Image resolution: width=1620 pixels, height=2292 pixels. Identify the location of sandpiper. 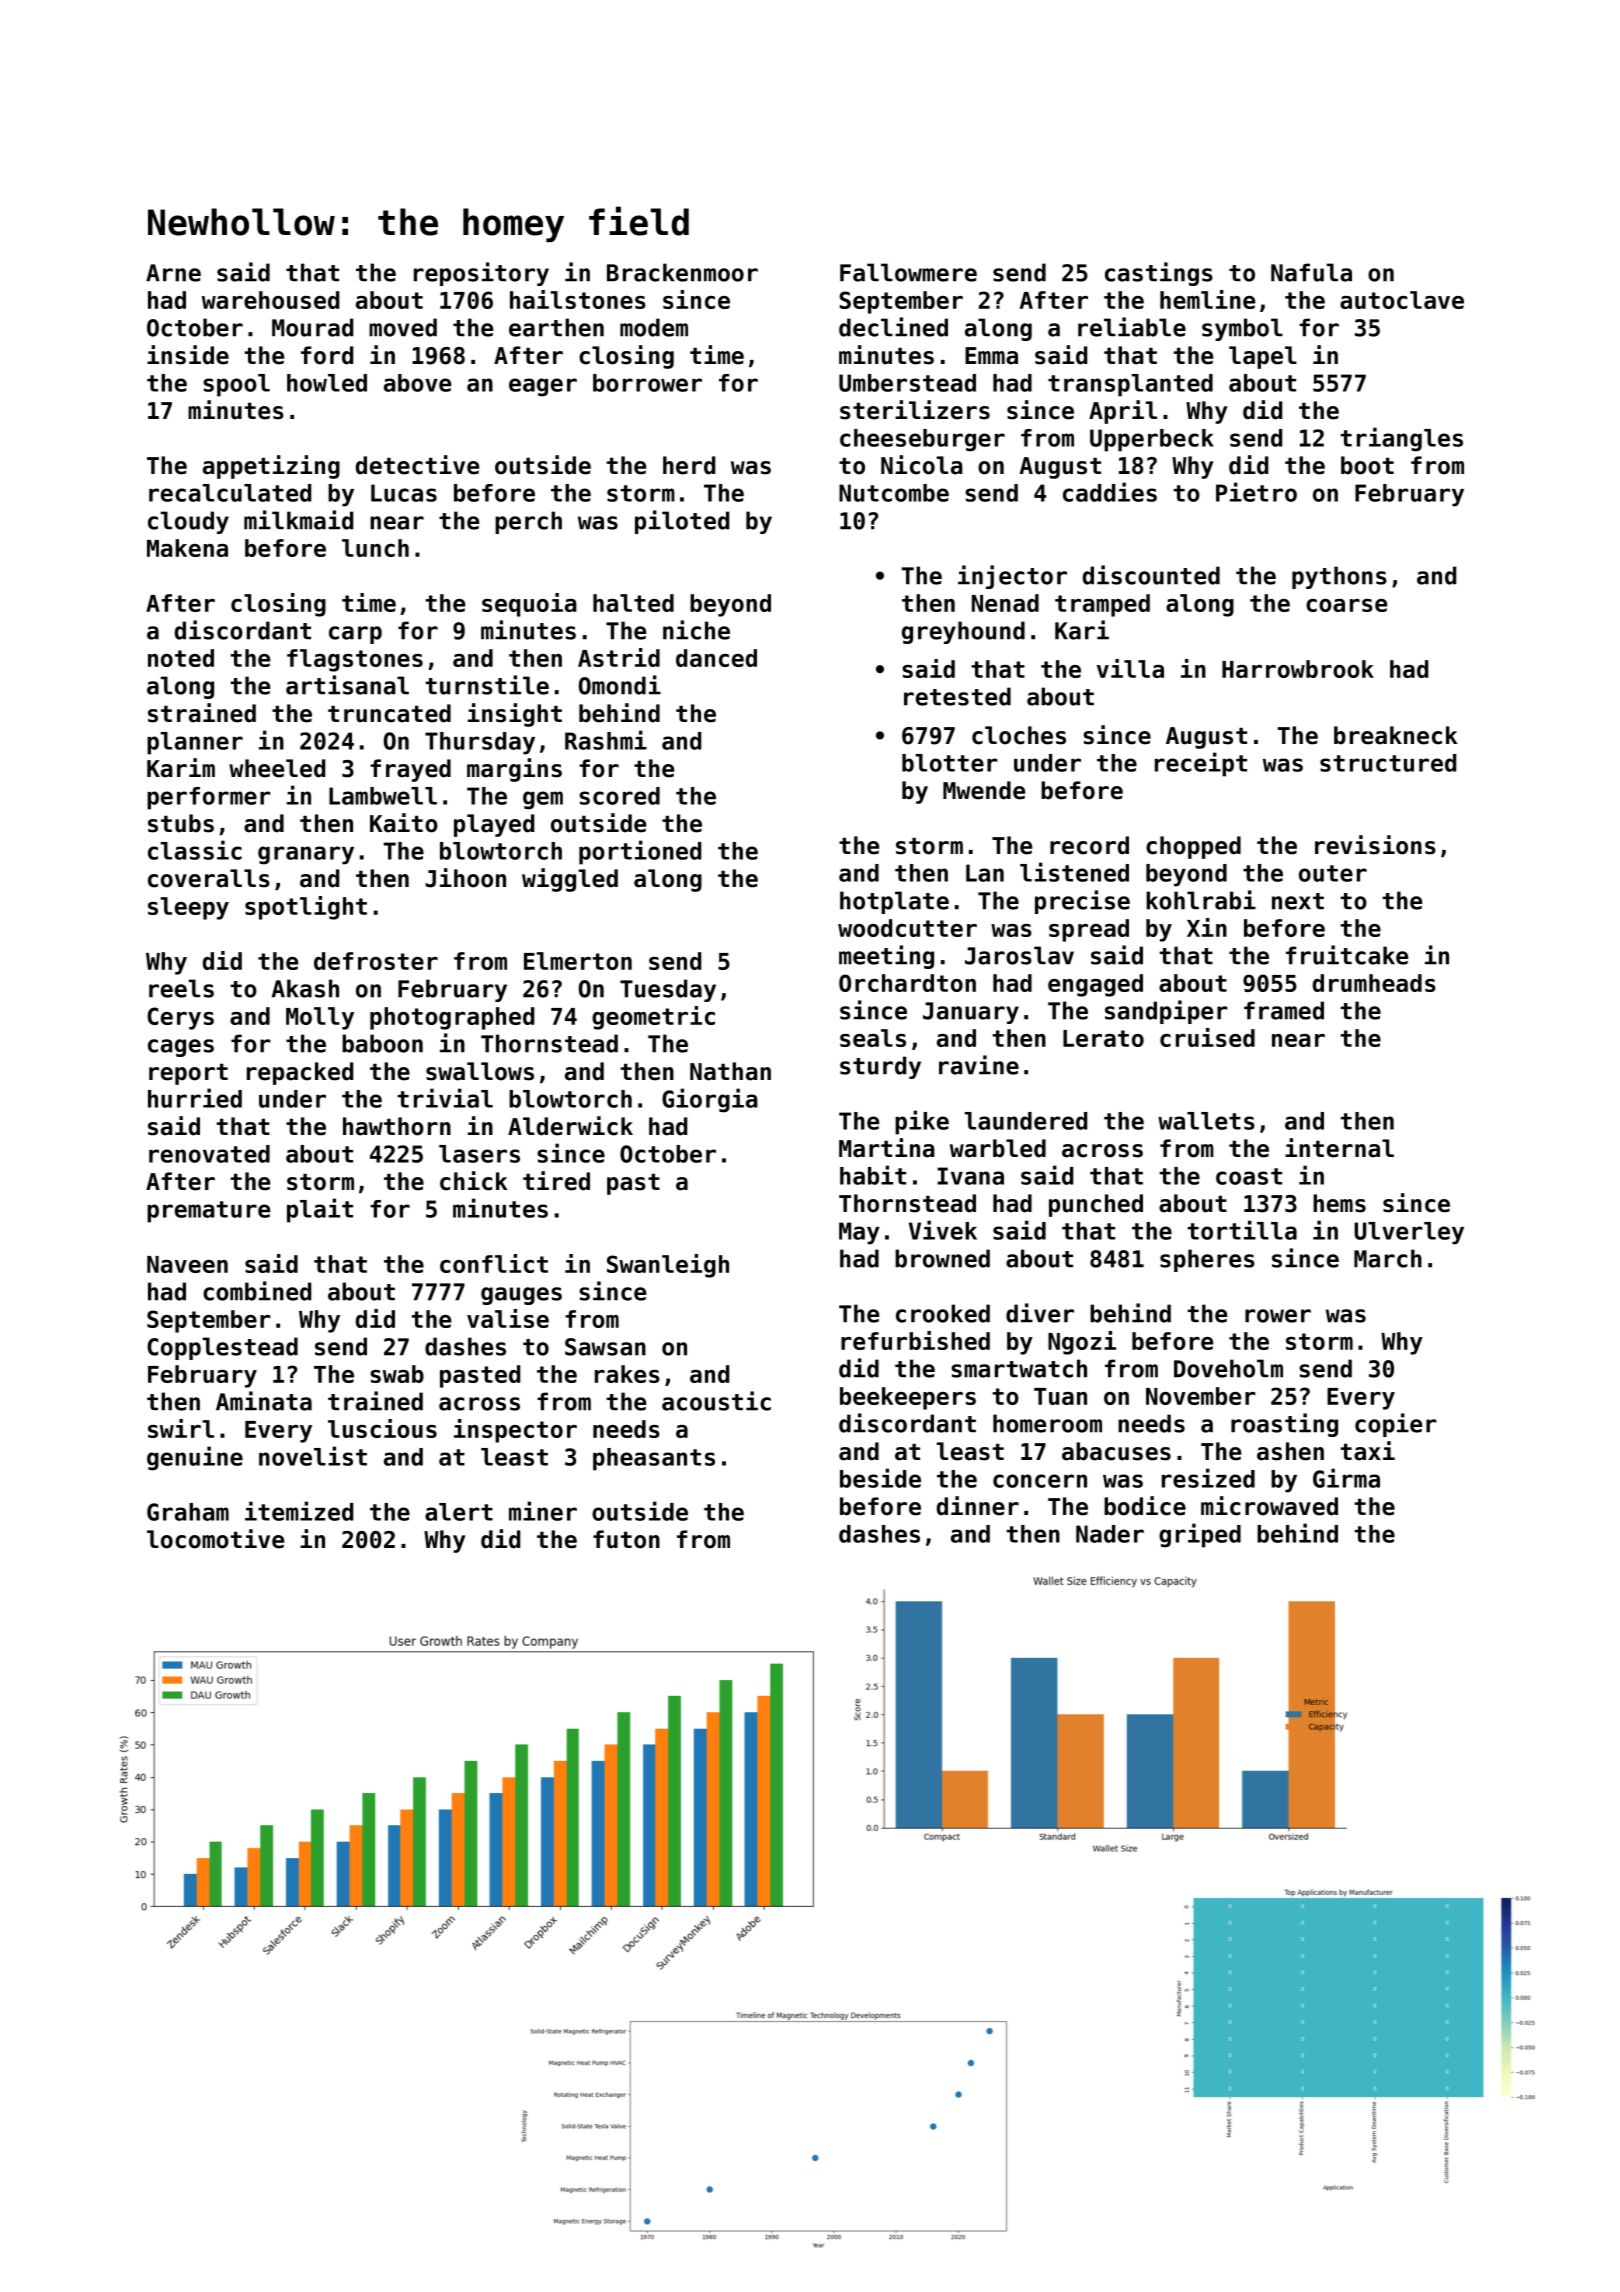
(1166, 1012).
